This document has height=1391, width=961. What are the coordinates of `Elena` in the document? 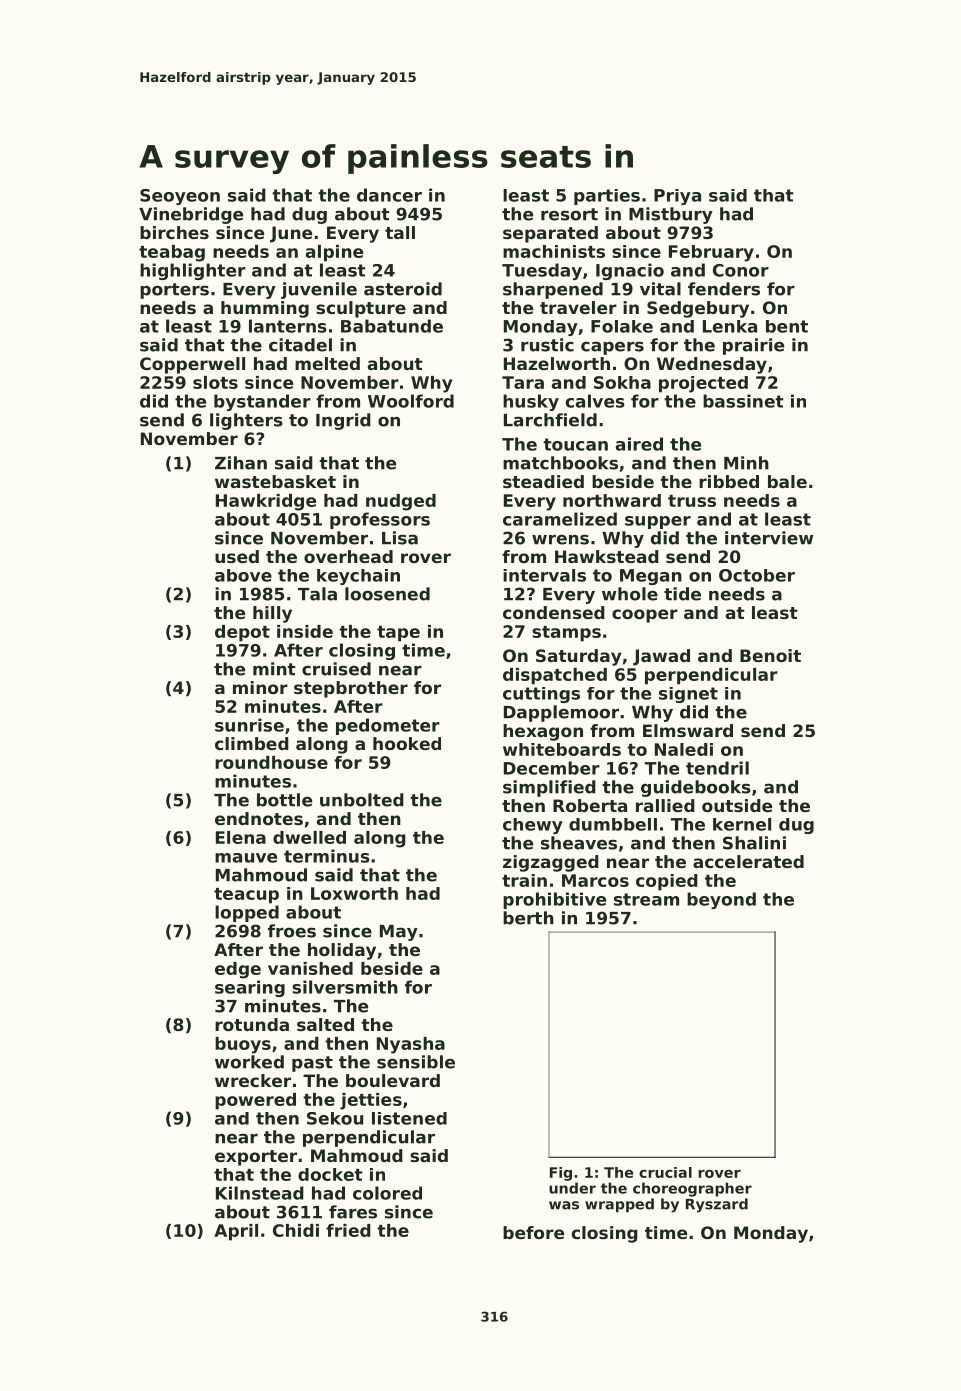 It's located at (241, 837).
